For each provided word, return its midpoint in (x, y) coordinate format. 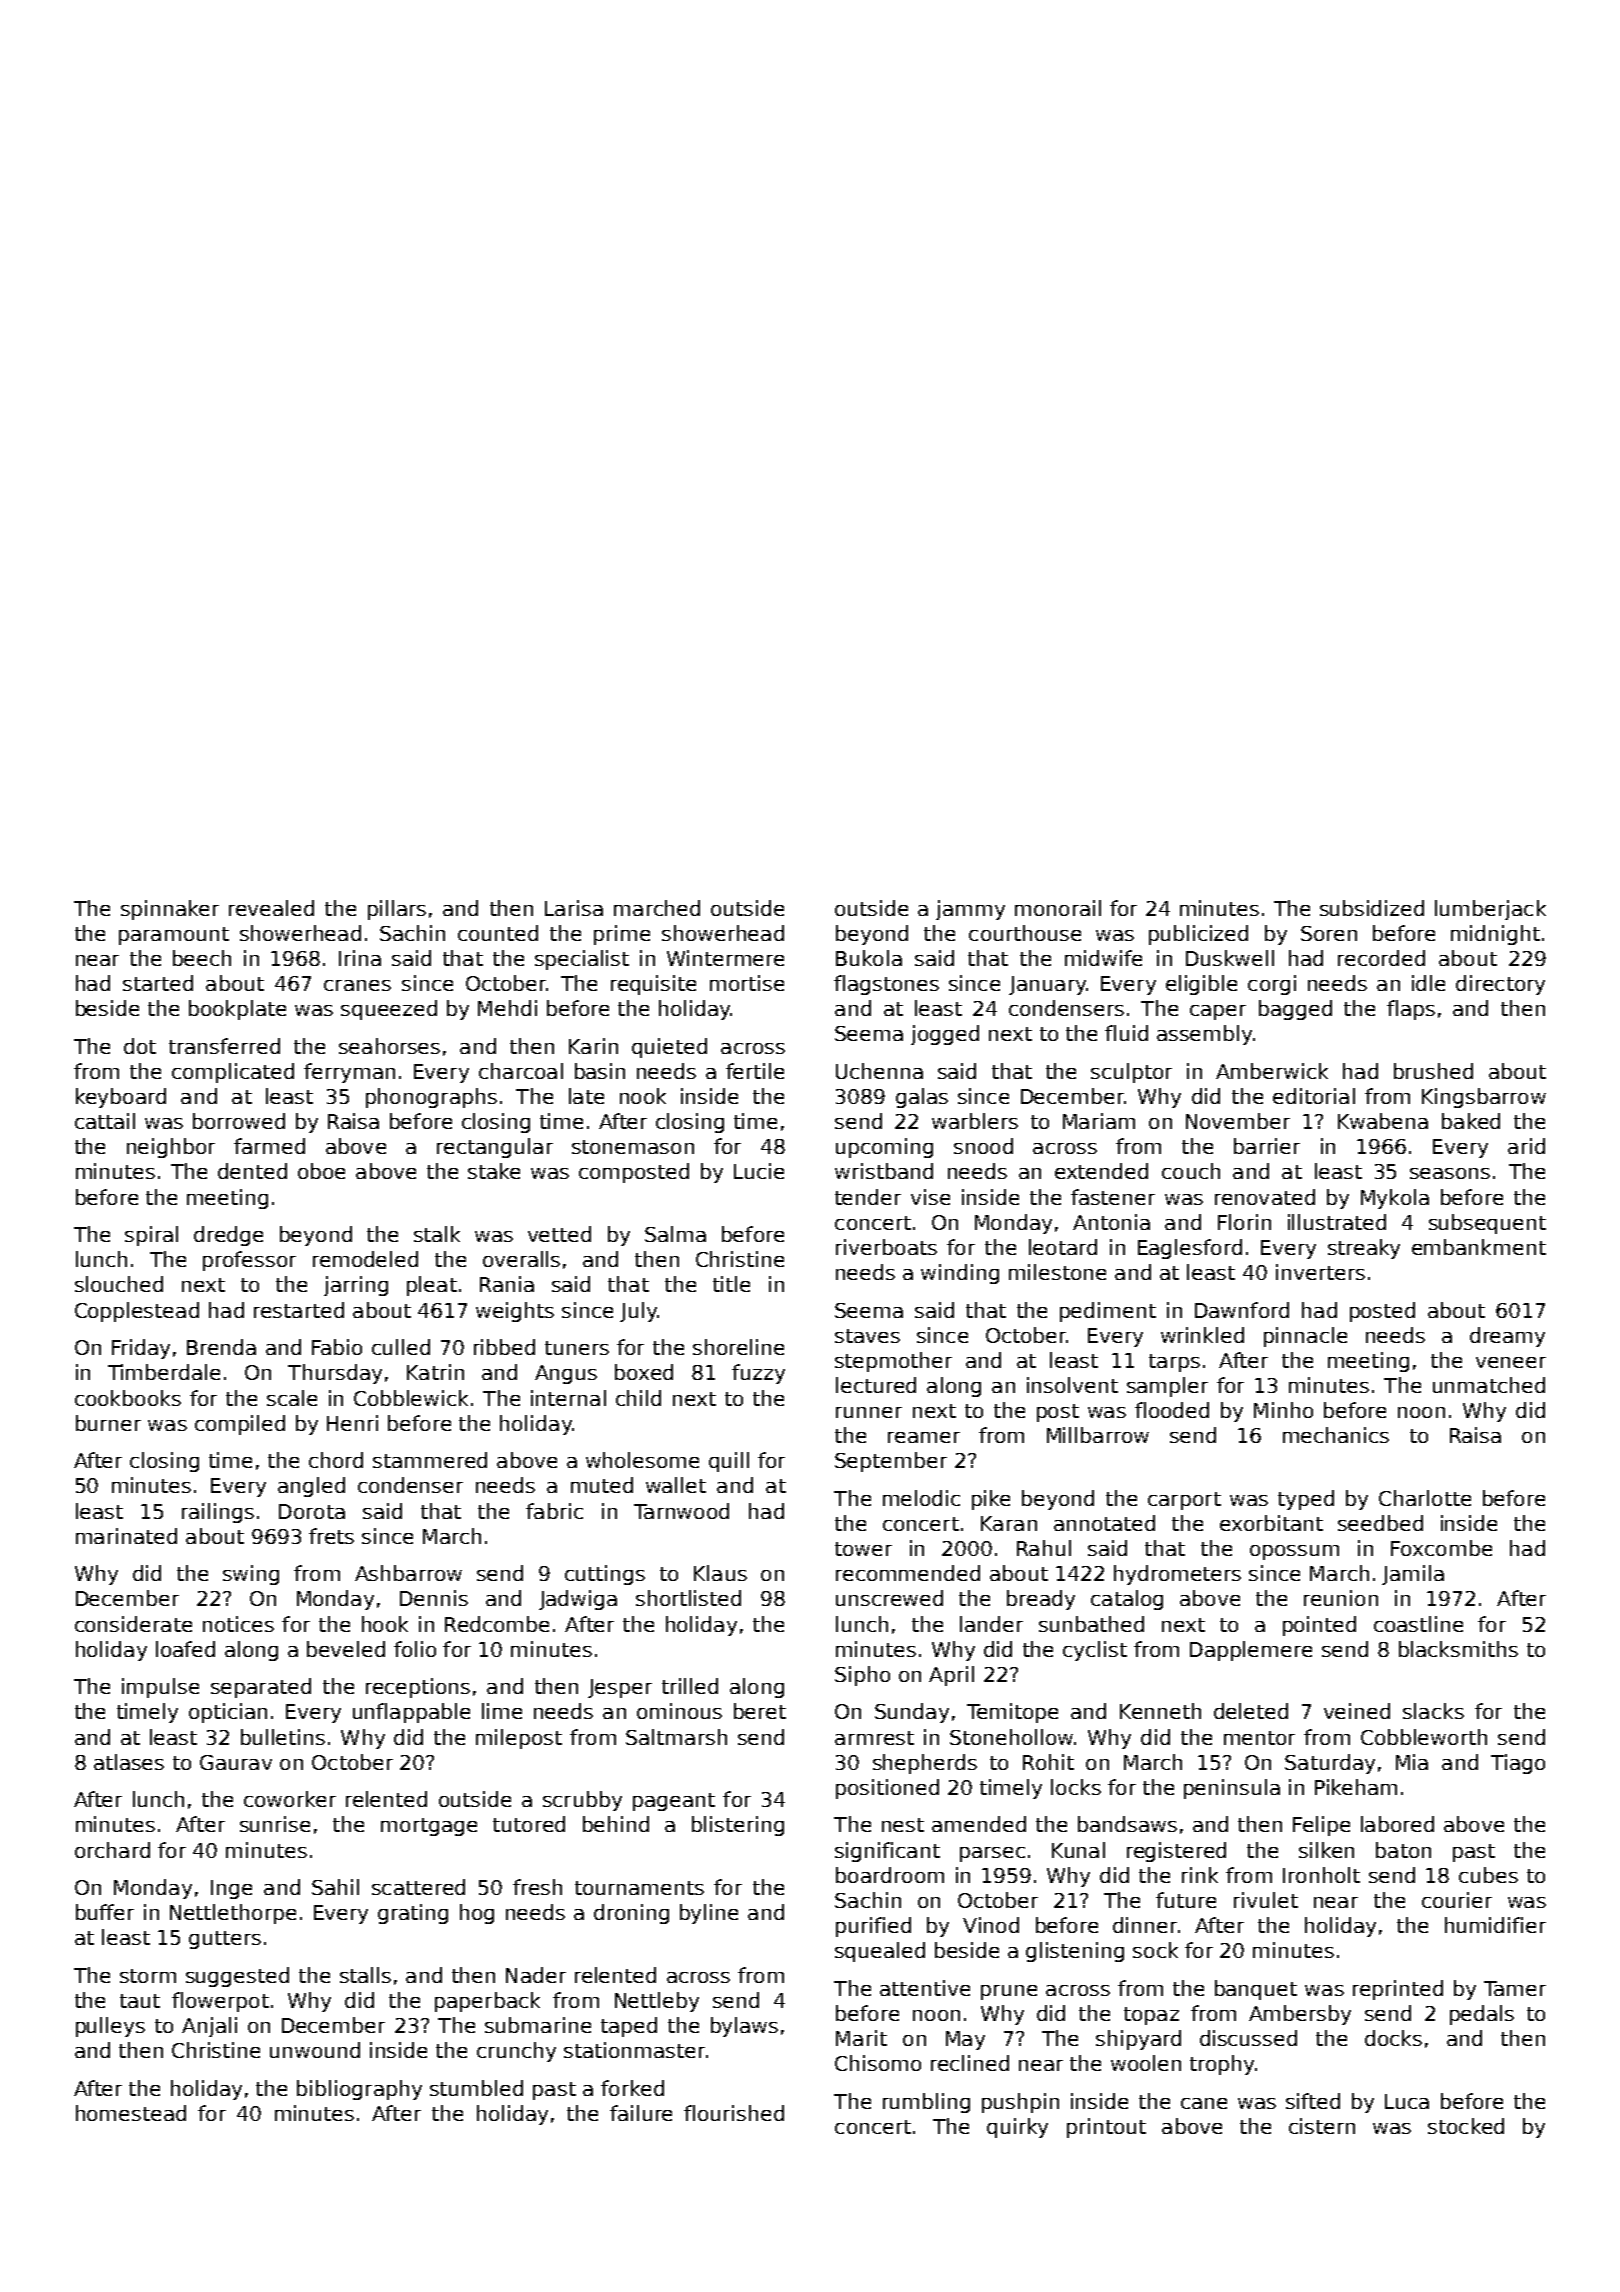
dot (140, 1046)
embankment (1479, 1247)
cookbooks (128, 1398)
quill (729, 1462)
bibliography (359, 2090)
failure (641, 2113)
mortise (747, 983)
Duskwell (1230, 958)
